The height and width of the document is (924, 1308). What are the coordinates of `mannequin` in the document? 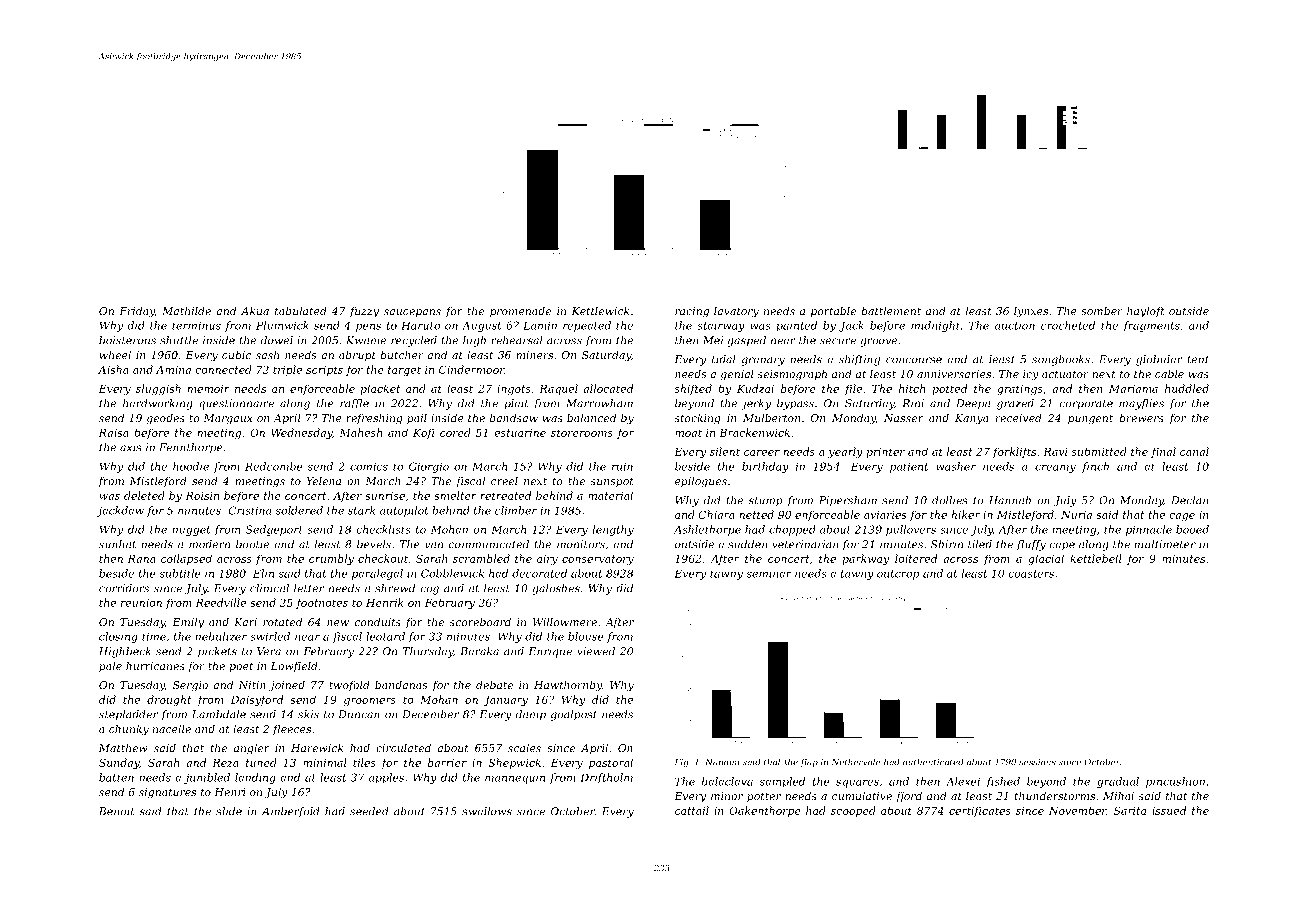 It's located at (515, 779).
